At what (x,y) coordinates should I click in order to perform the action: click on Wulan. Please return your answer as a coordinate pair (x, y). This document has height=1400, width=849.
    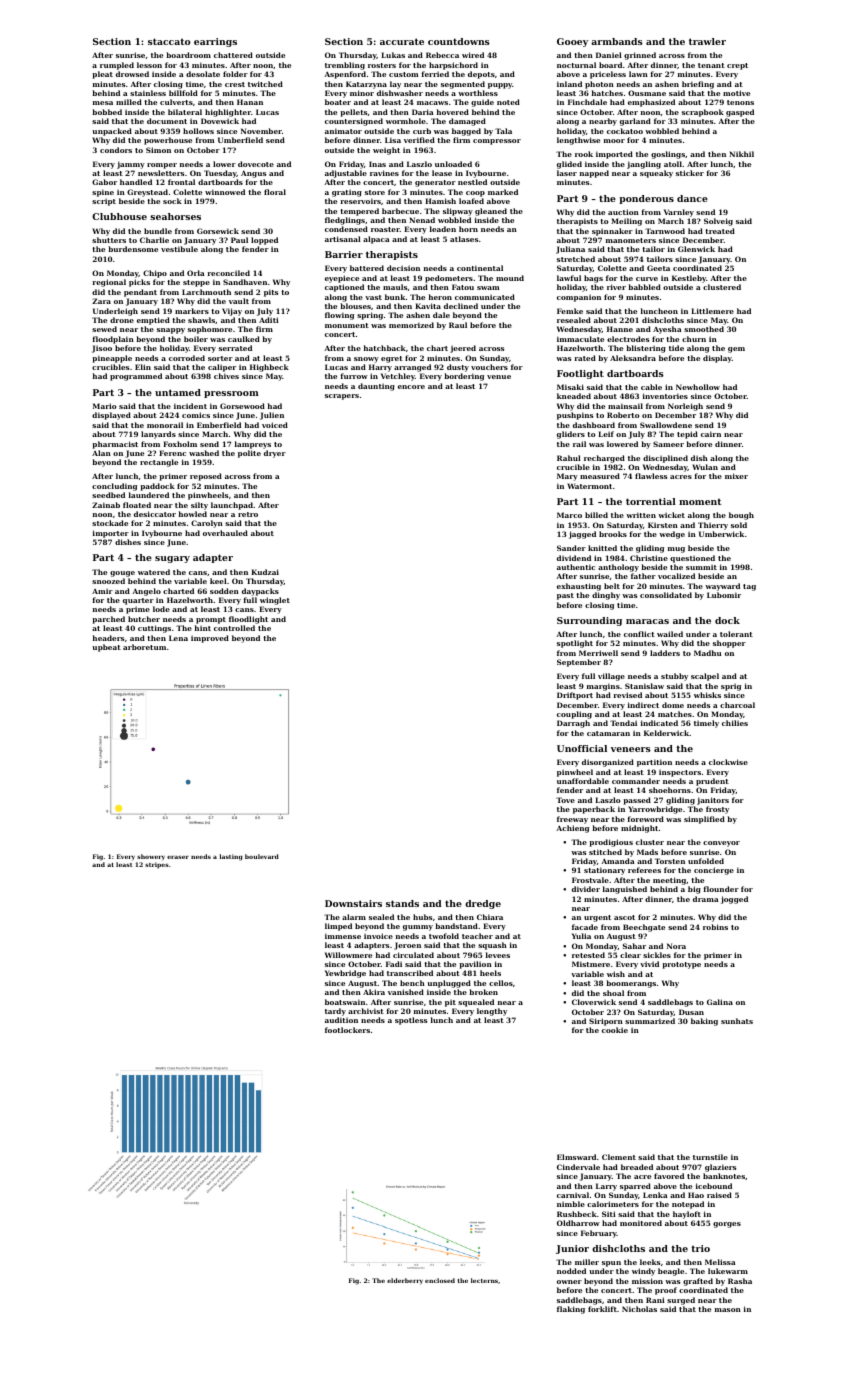
    Looking at the image, I should click on (705, 467).
